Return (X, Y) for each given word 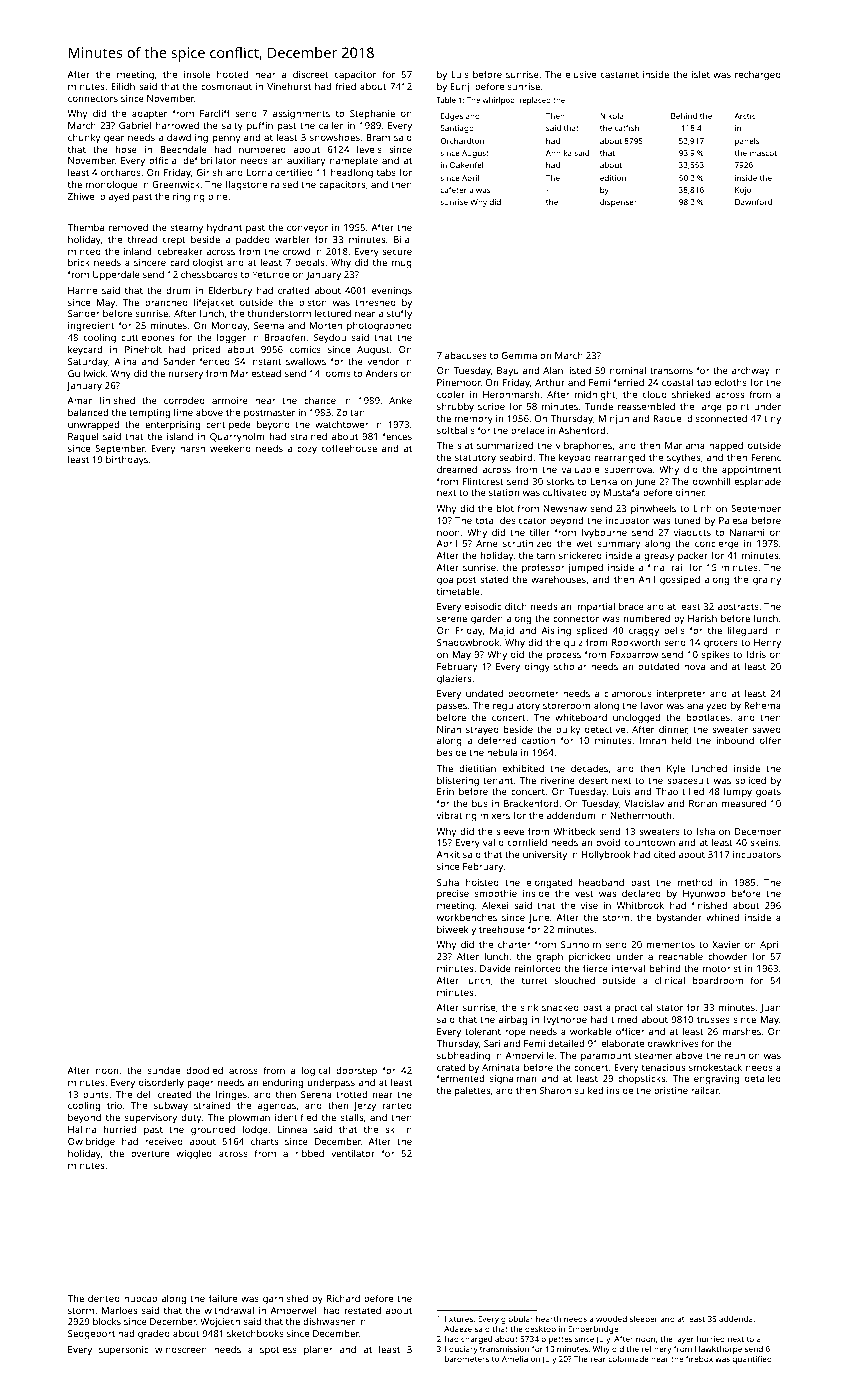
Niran (449, 729)
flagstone (246, 185)
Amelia (515, 1359)
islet (701, 74)
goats (768, 793)
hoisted (482, 882)
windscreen (181, 1349)
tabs (386, 172)
